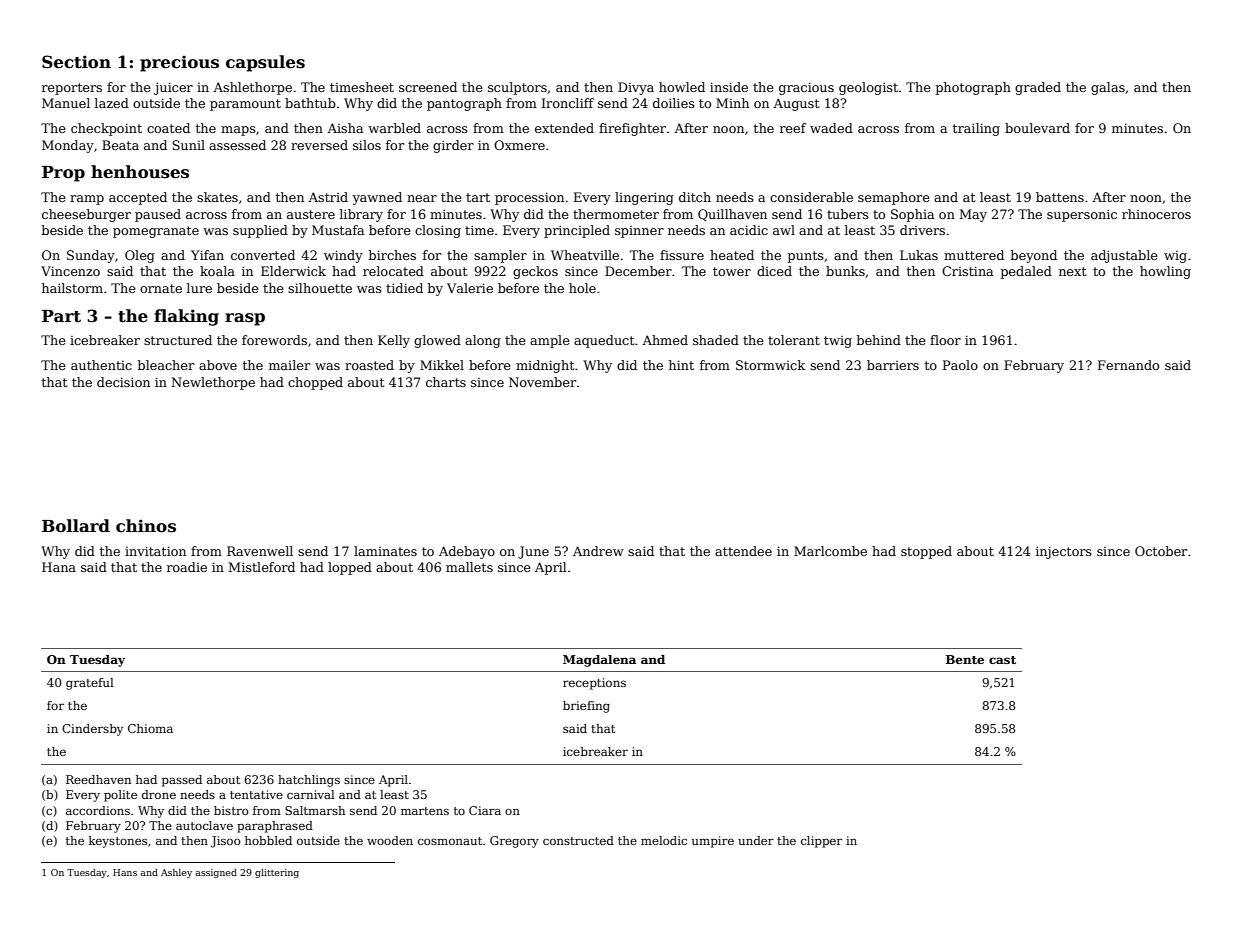 This page has width=1233, height=952. What do you see at coordinates (216, 873) in the page?
I see `assigned` at bounding box center [216, 873].
